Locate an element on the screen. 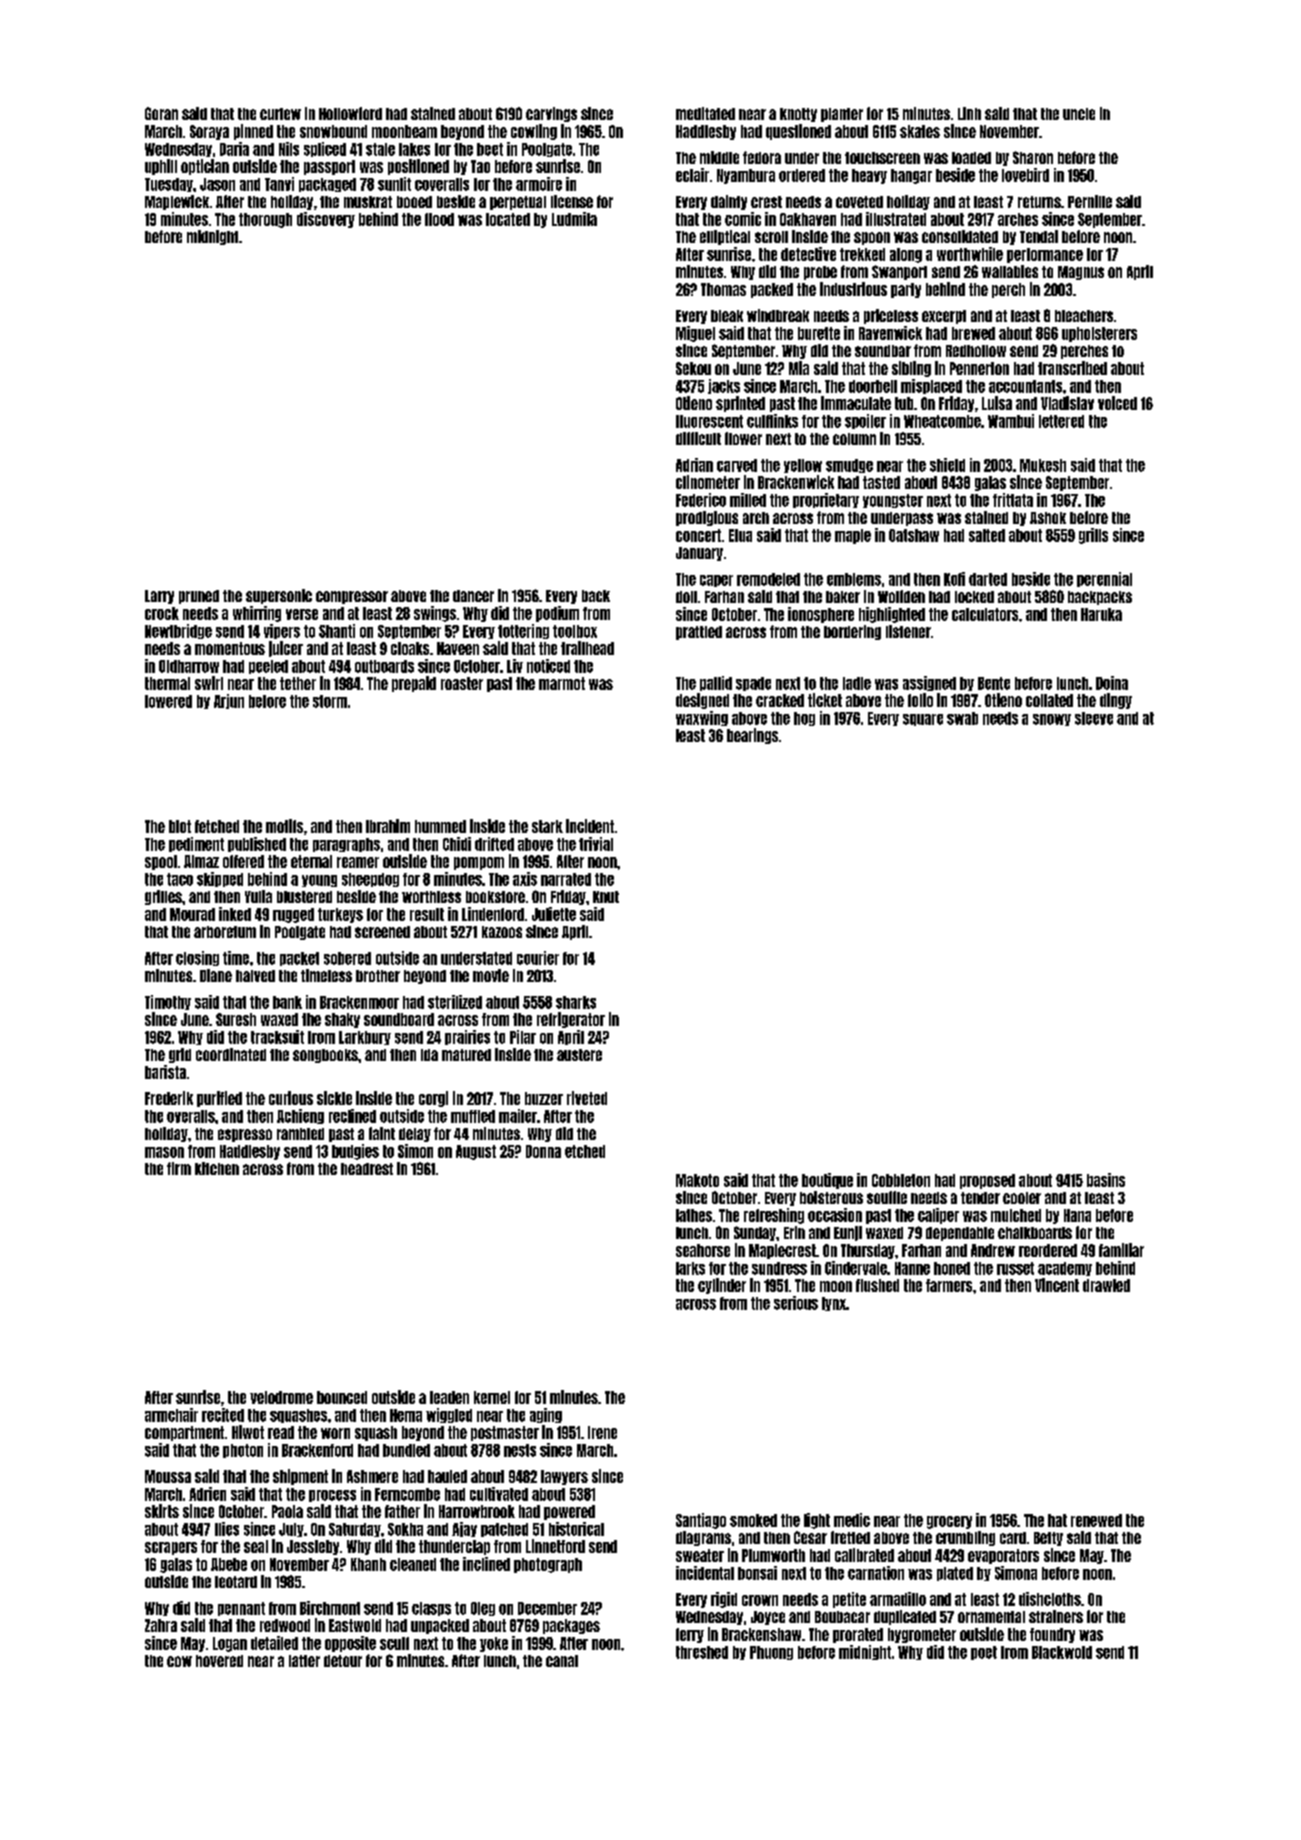  muskrat is located at coordinates (368, 202).
